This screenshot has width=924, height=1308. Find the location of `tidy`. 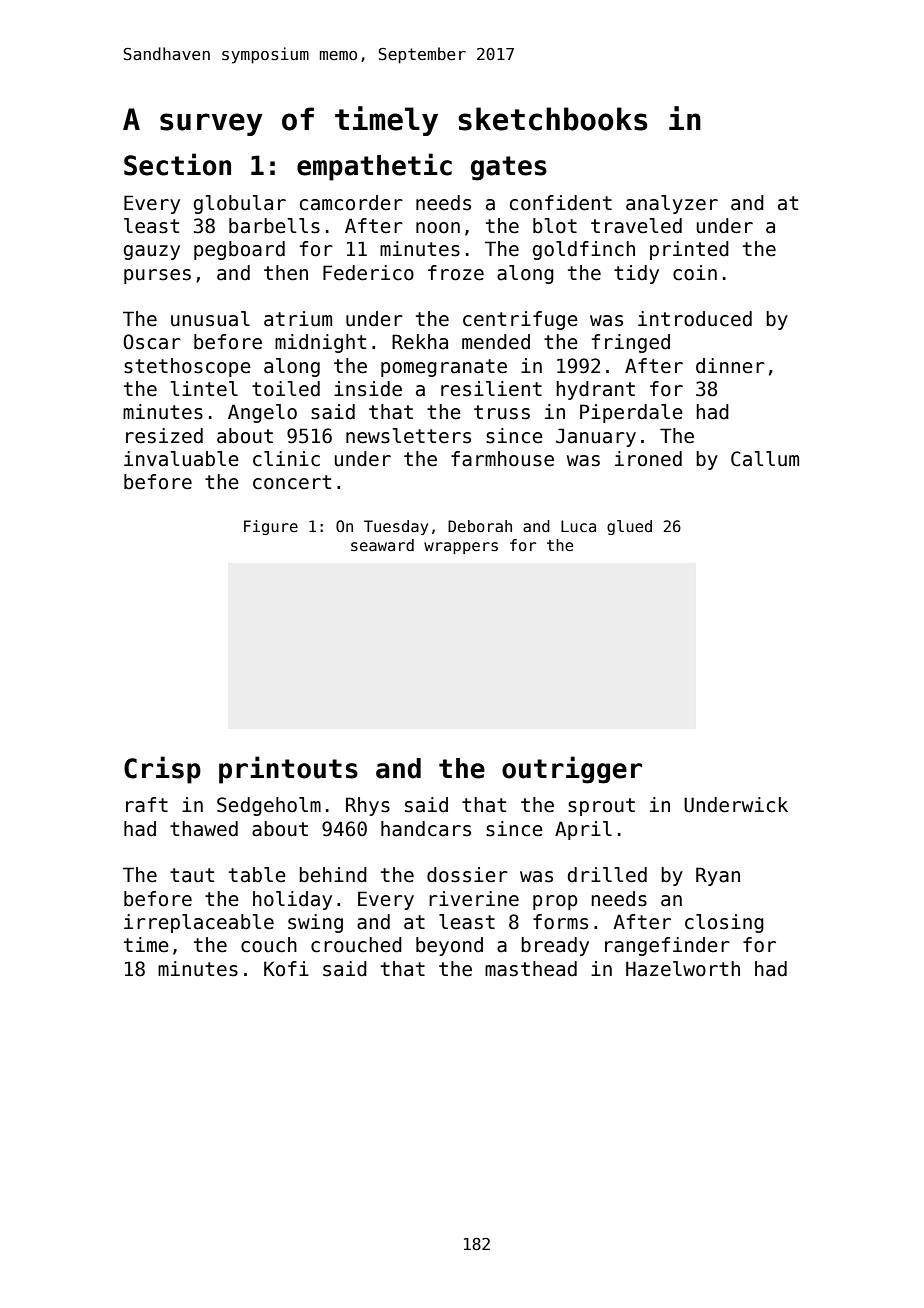

tidy is located at coordinates (636, 274).
